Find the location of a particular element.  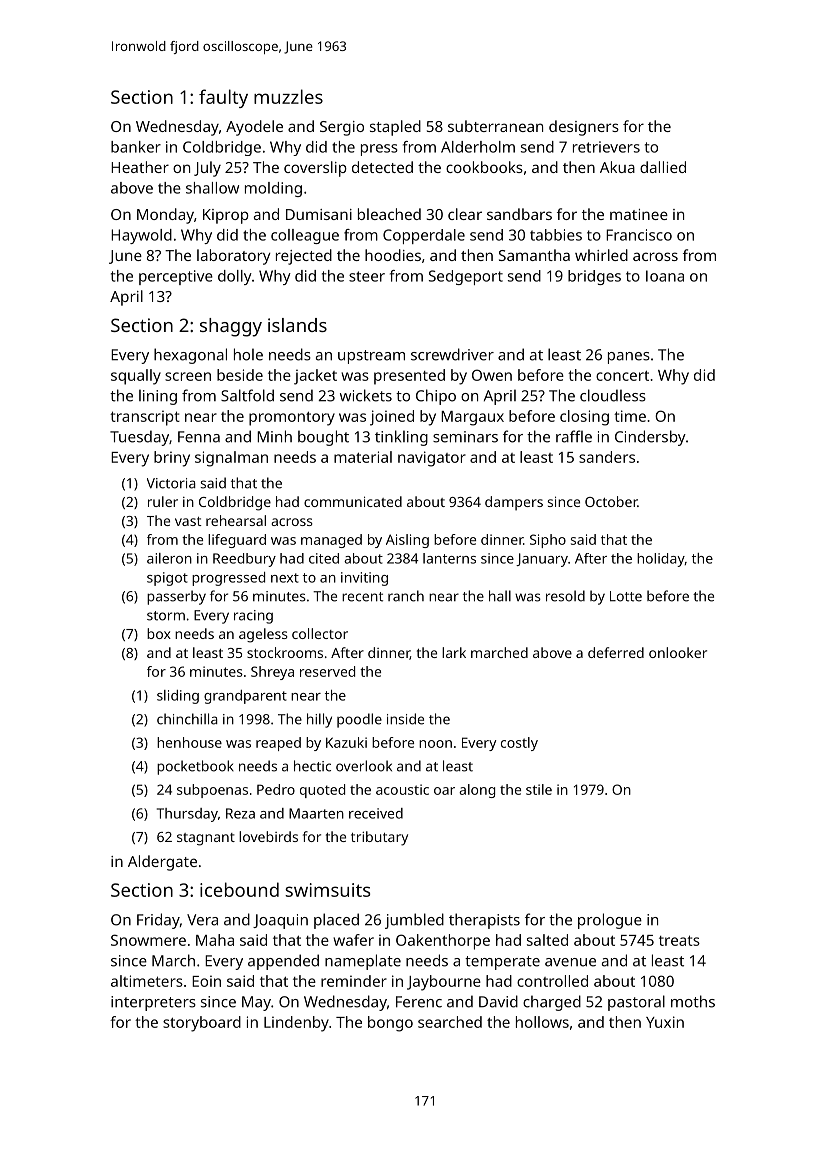

Owen is located at coordinates (492, 375).
